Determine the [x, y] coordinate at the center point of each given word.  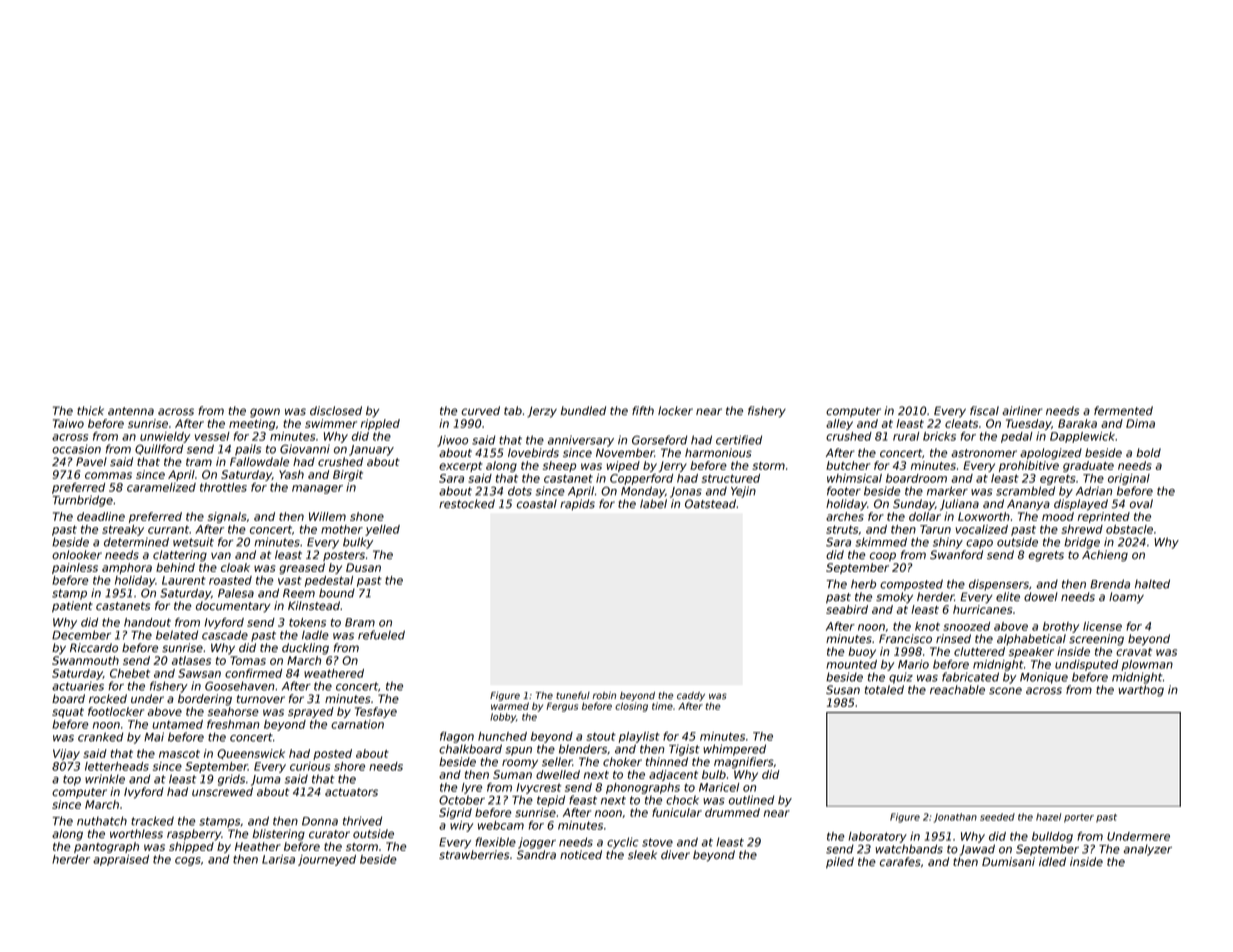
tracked [152, 821]
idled [1052, 862]
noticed [581, 855]
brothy [1061, 627]
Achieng [1105, 556]
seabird [847, 609]
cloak [235, 567]
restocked [467, 504]
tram [199, 462]
